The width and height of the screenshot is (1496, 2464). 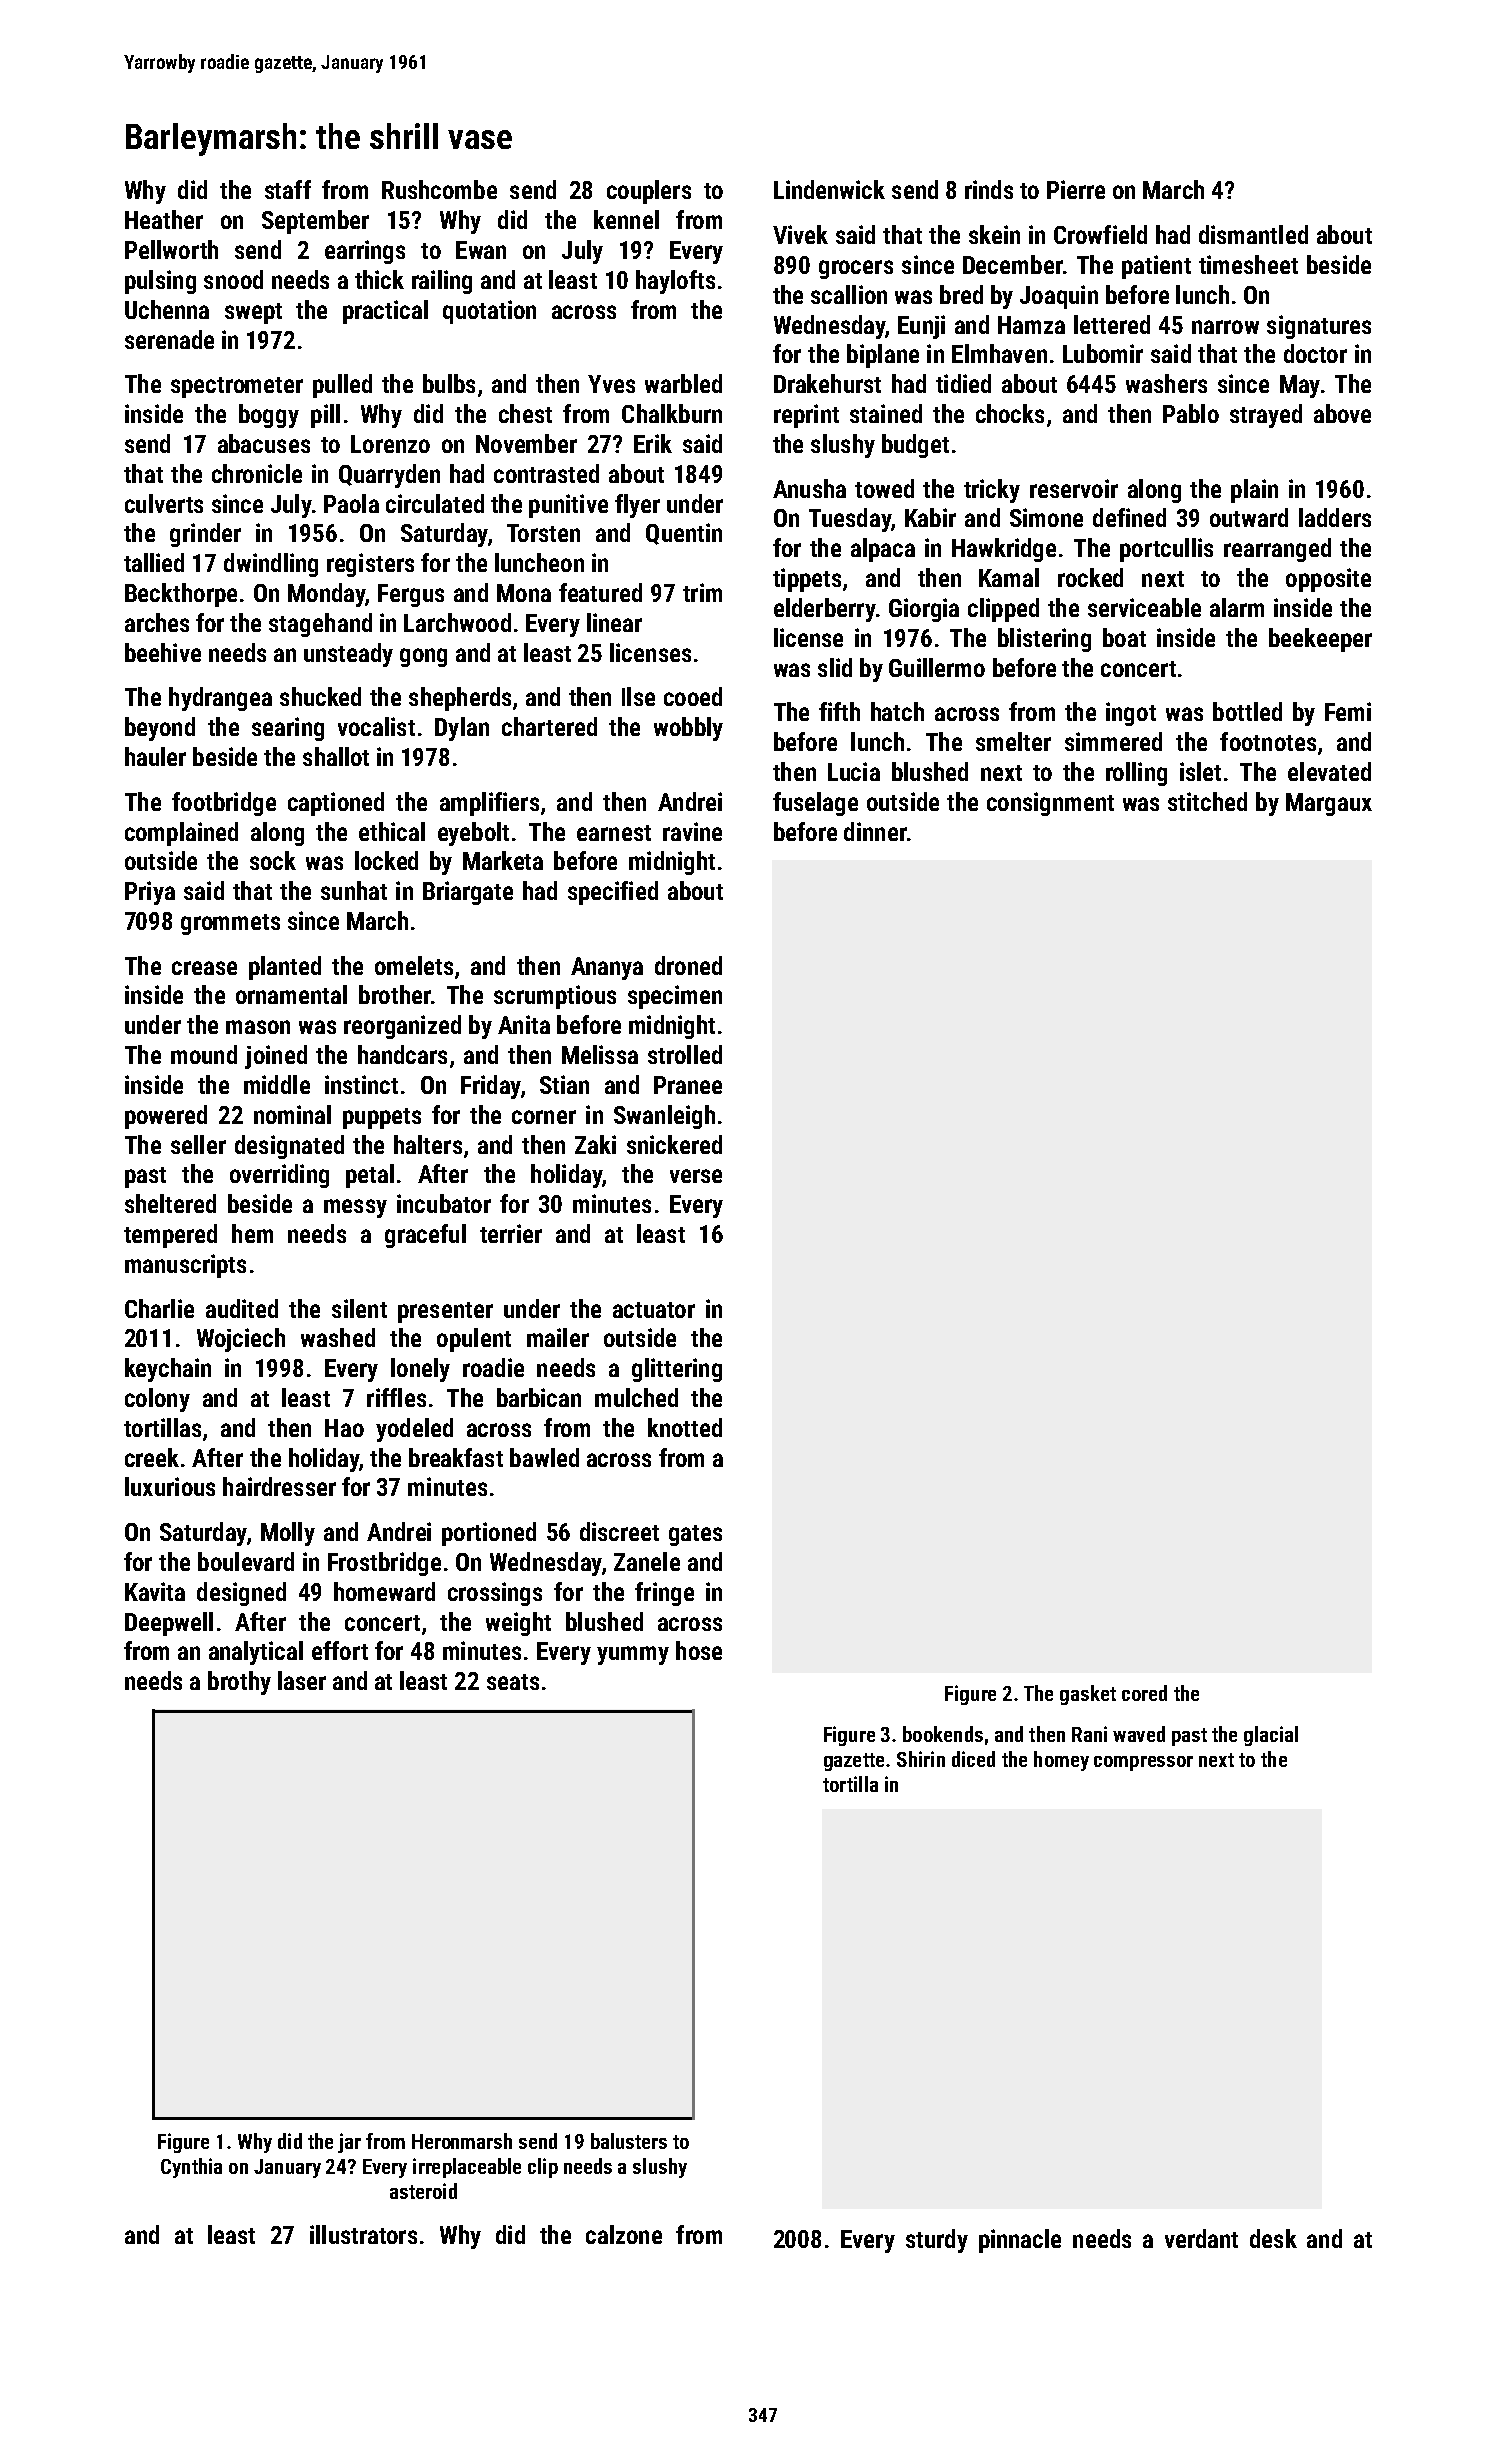 I want to click on Heather, so click(x=164, y=219).
